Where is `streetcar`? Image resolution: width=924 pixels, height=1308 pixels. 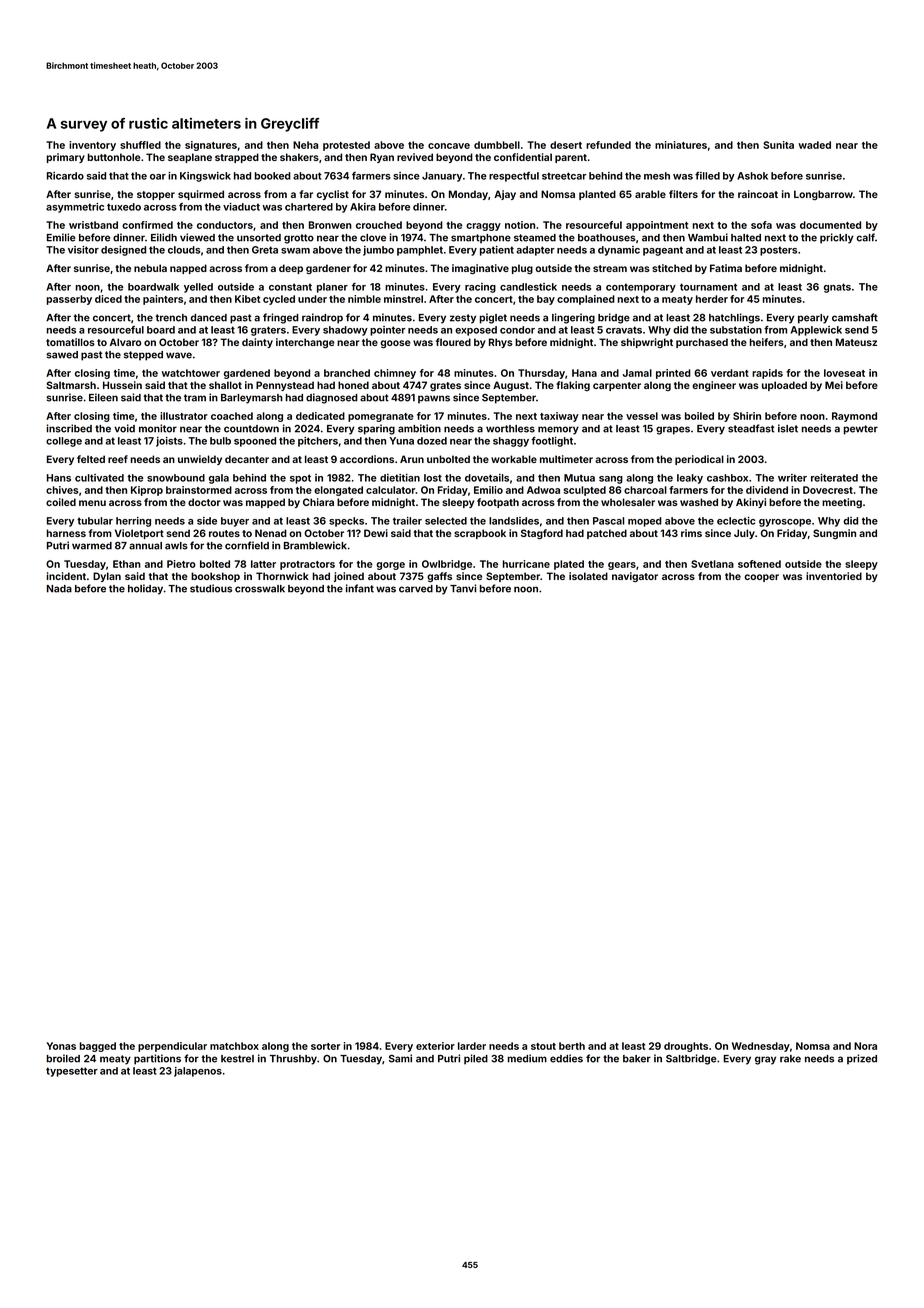
streetcar is located at coordinates (564, 176).
